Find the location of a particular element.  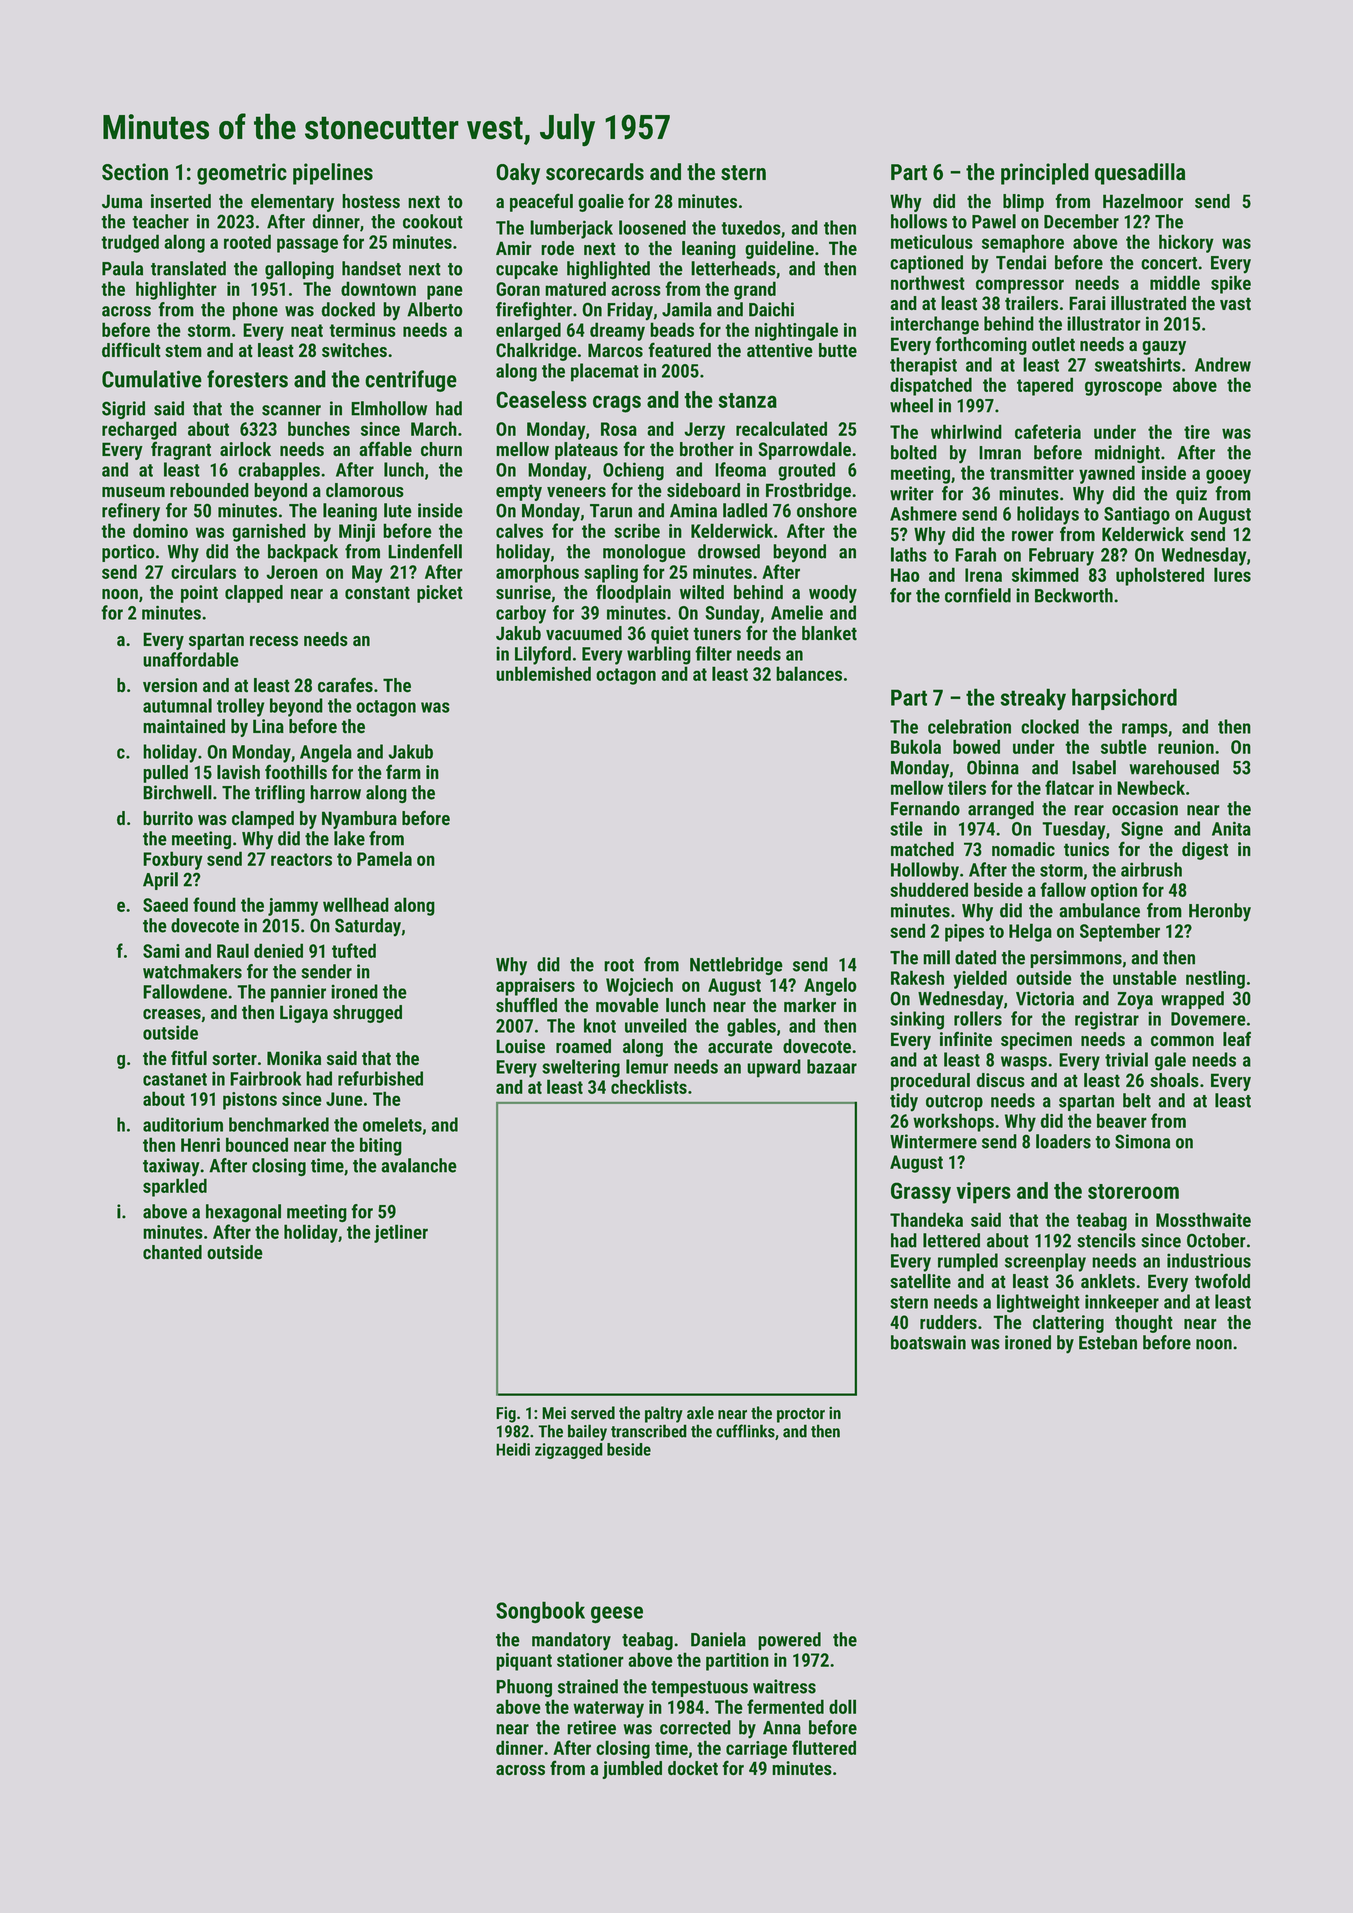

pipelines is located at coordinates (333, 174).
